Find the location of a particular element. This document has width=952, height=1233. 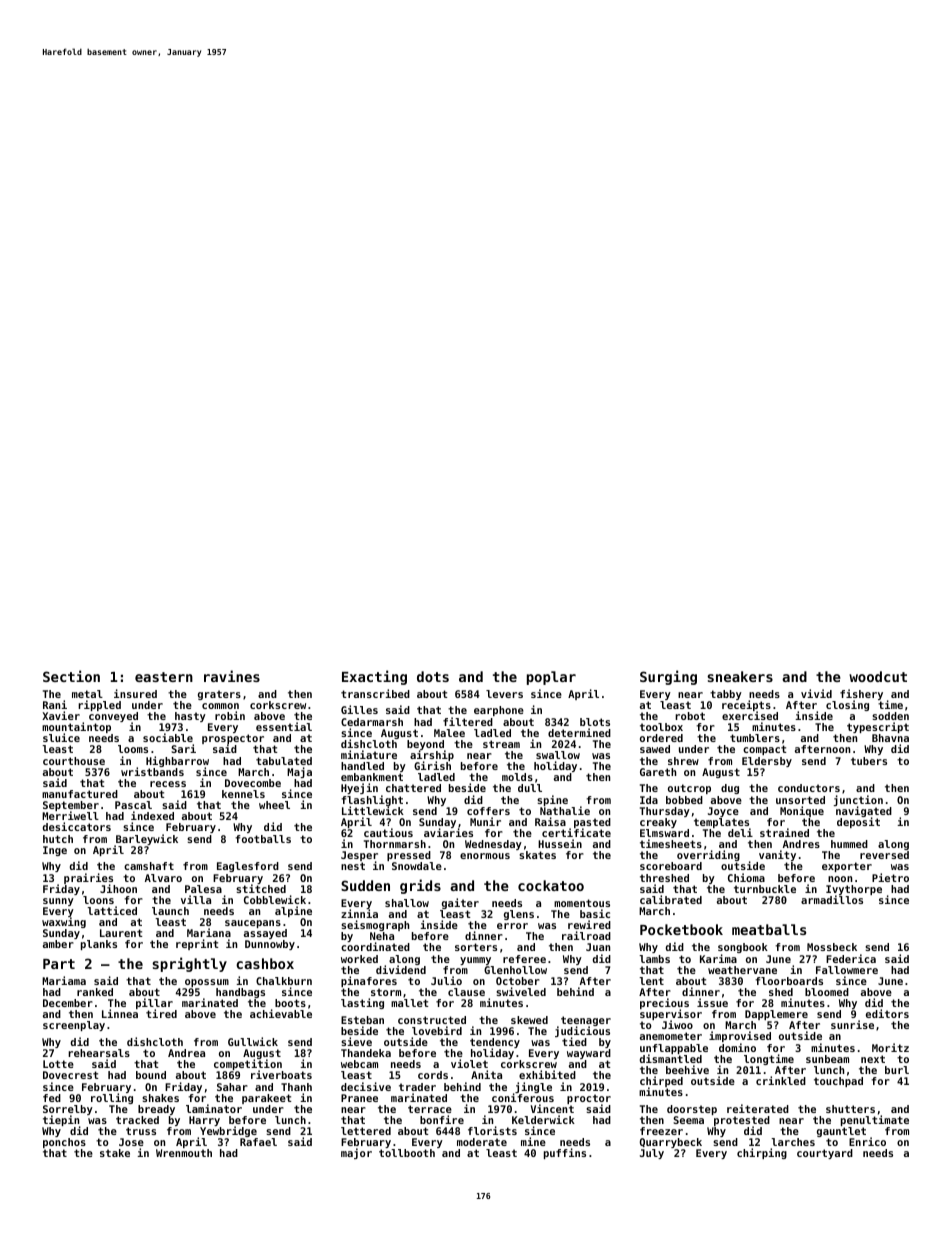

proctor is located at coordinates (589, 1099).
